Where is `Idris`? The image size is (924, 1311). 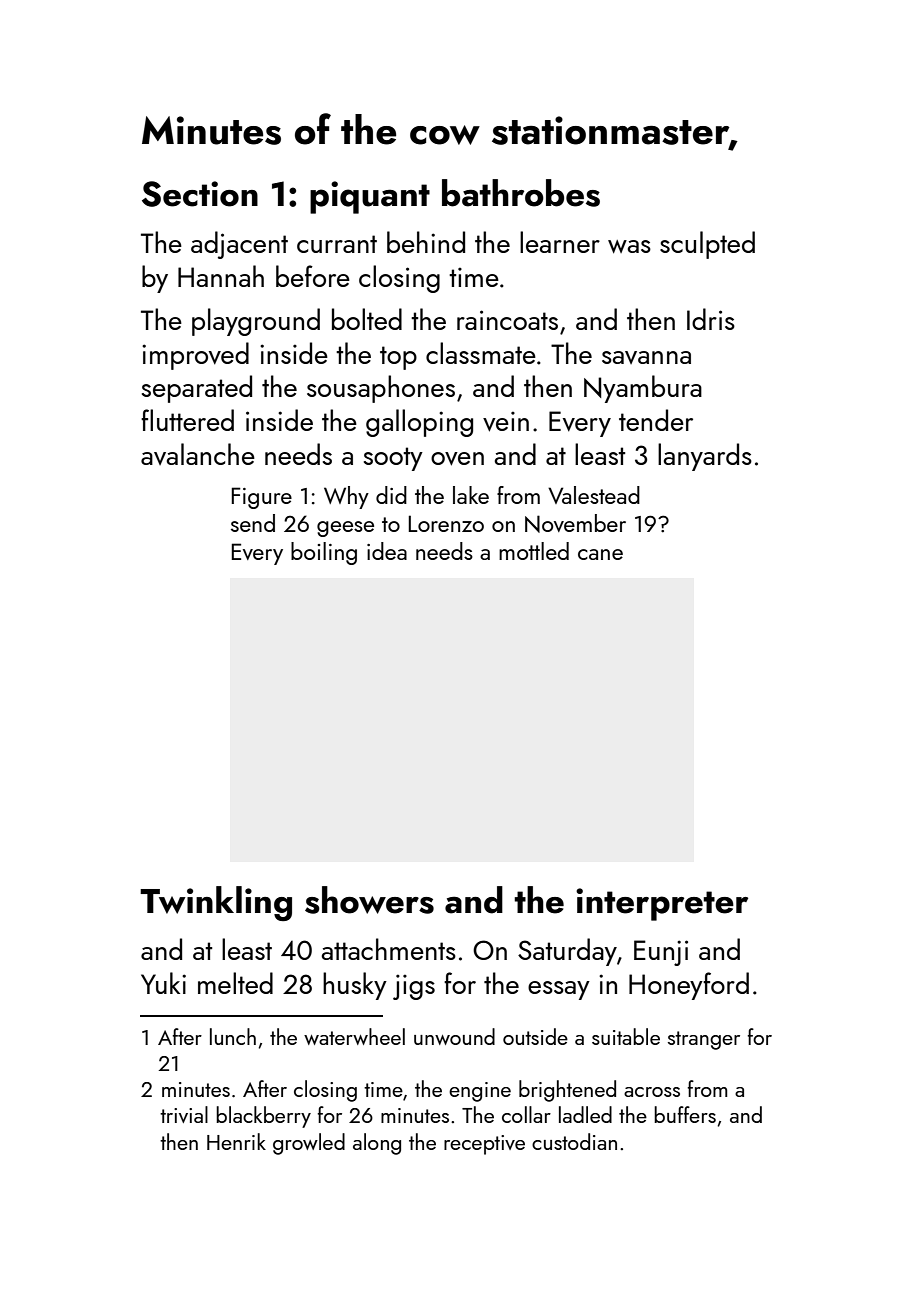 Idris is located at coordinates (711, 319).
